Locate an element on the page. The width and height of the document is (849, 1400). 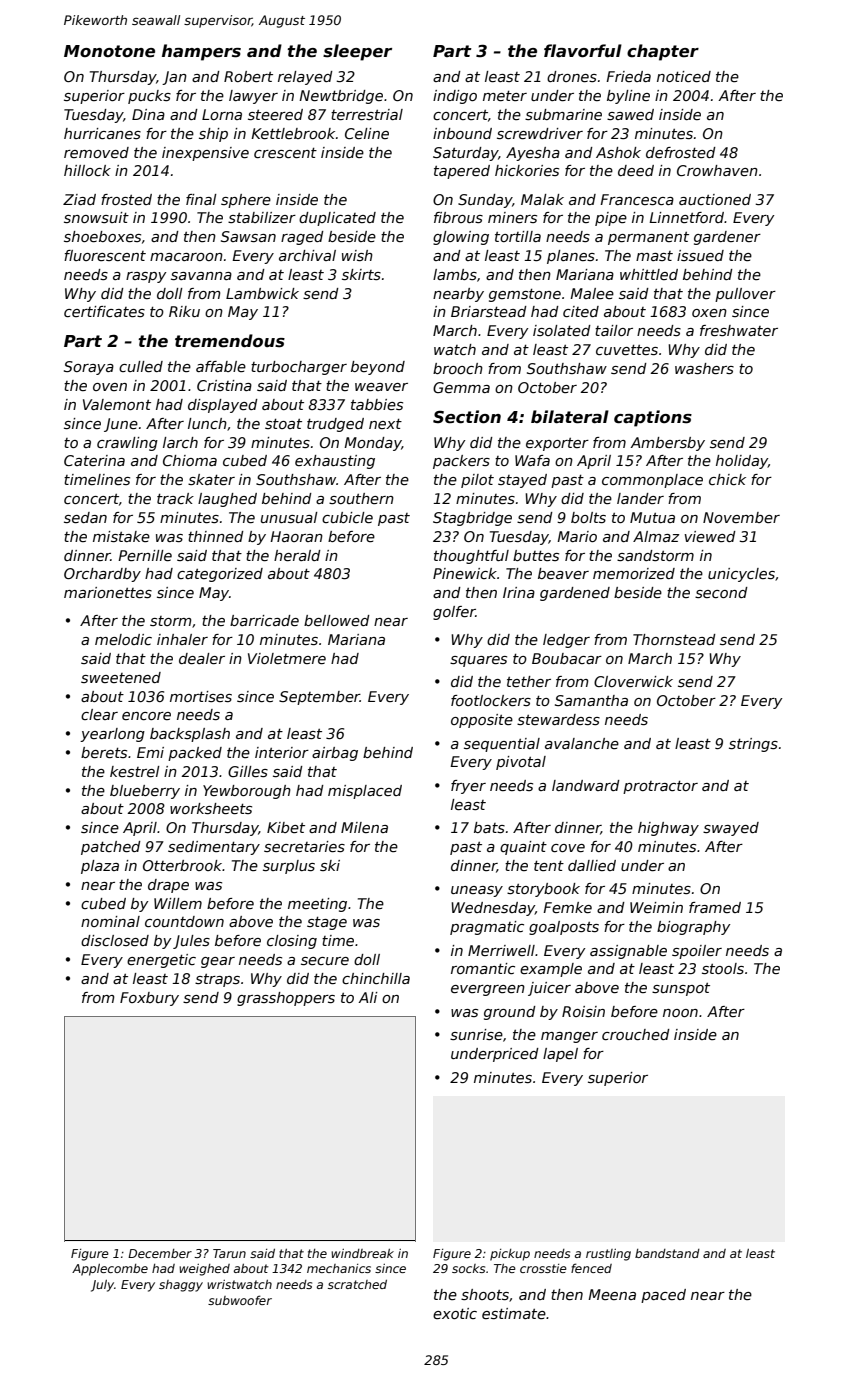
oxen is located at coordinates (709, 313).
